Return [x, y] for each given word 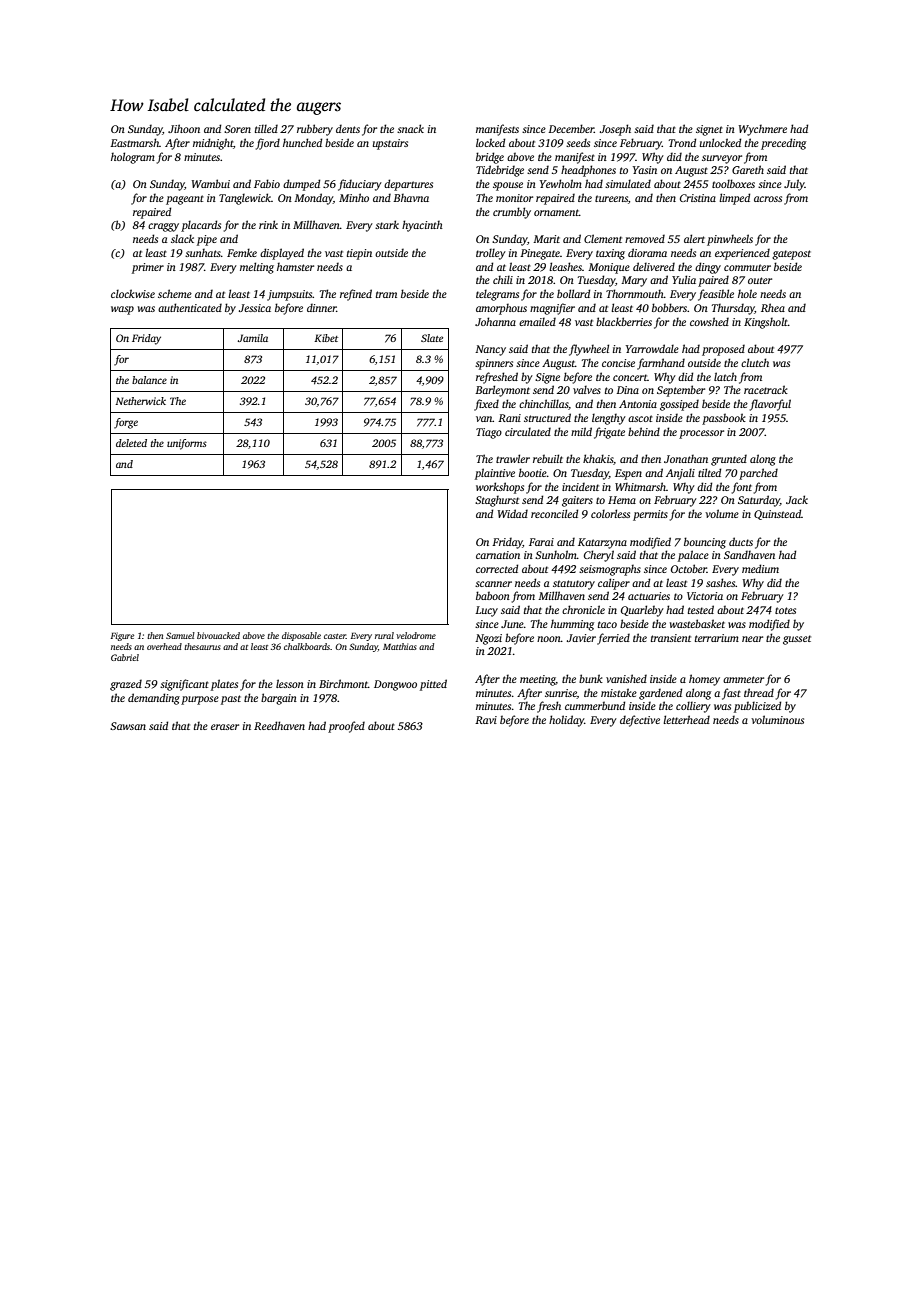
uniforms [187, 444]
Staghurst [497, 501]
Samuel [180, 635]
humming [572, 625]
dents [348, 128]
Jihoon [184, 128]
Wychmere [763, 130]
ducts [741, 541]
